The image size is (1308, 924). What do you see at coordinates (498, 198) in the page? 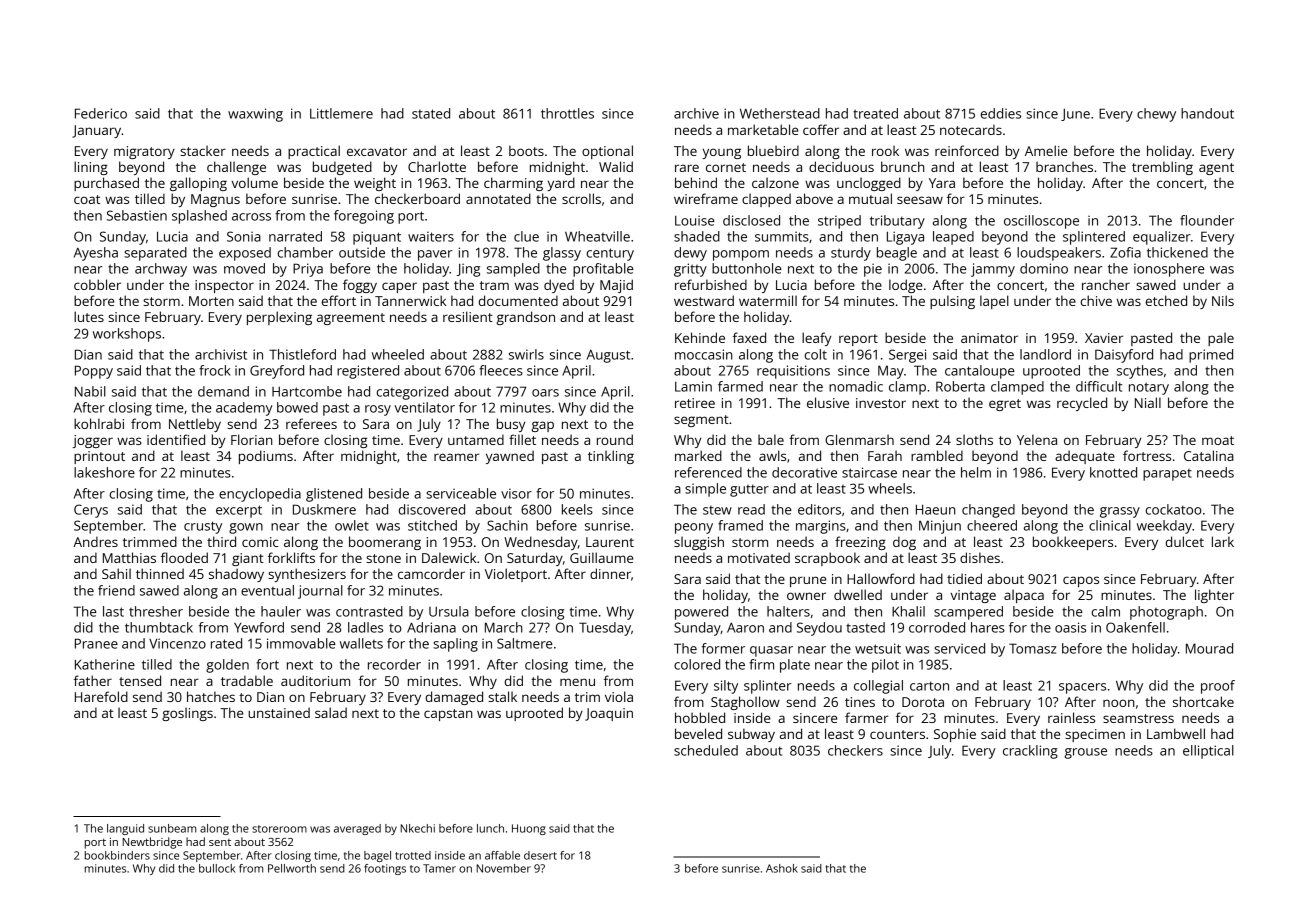
I see `annotated` at bounding box center [498, 198].
